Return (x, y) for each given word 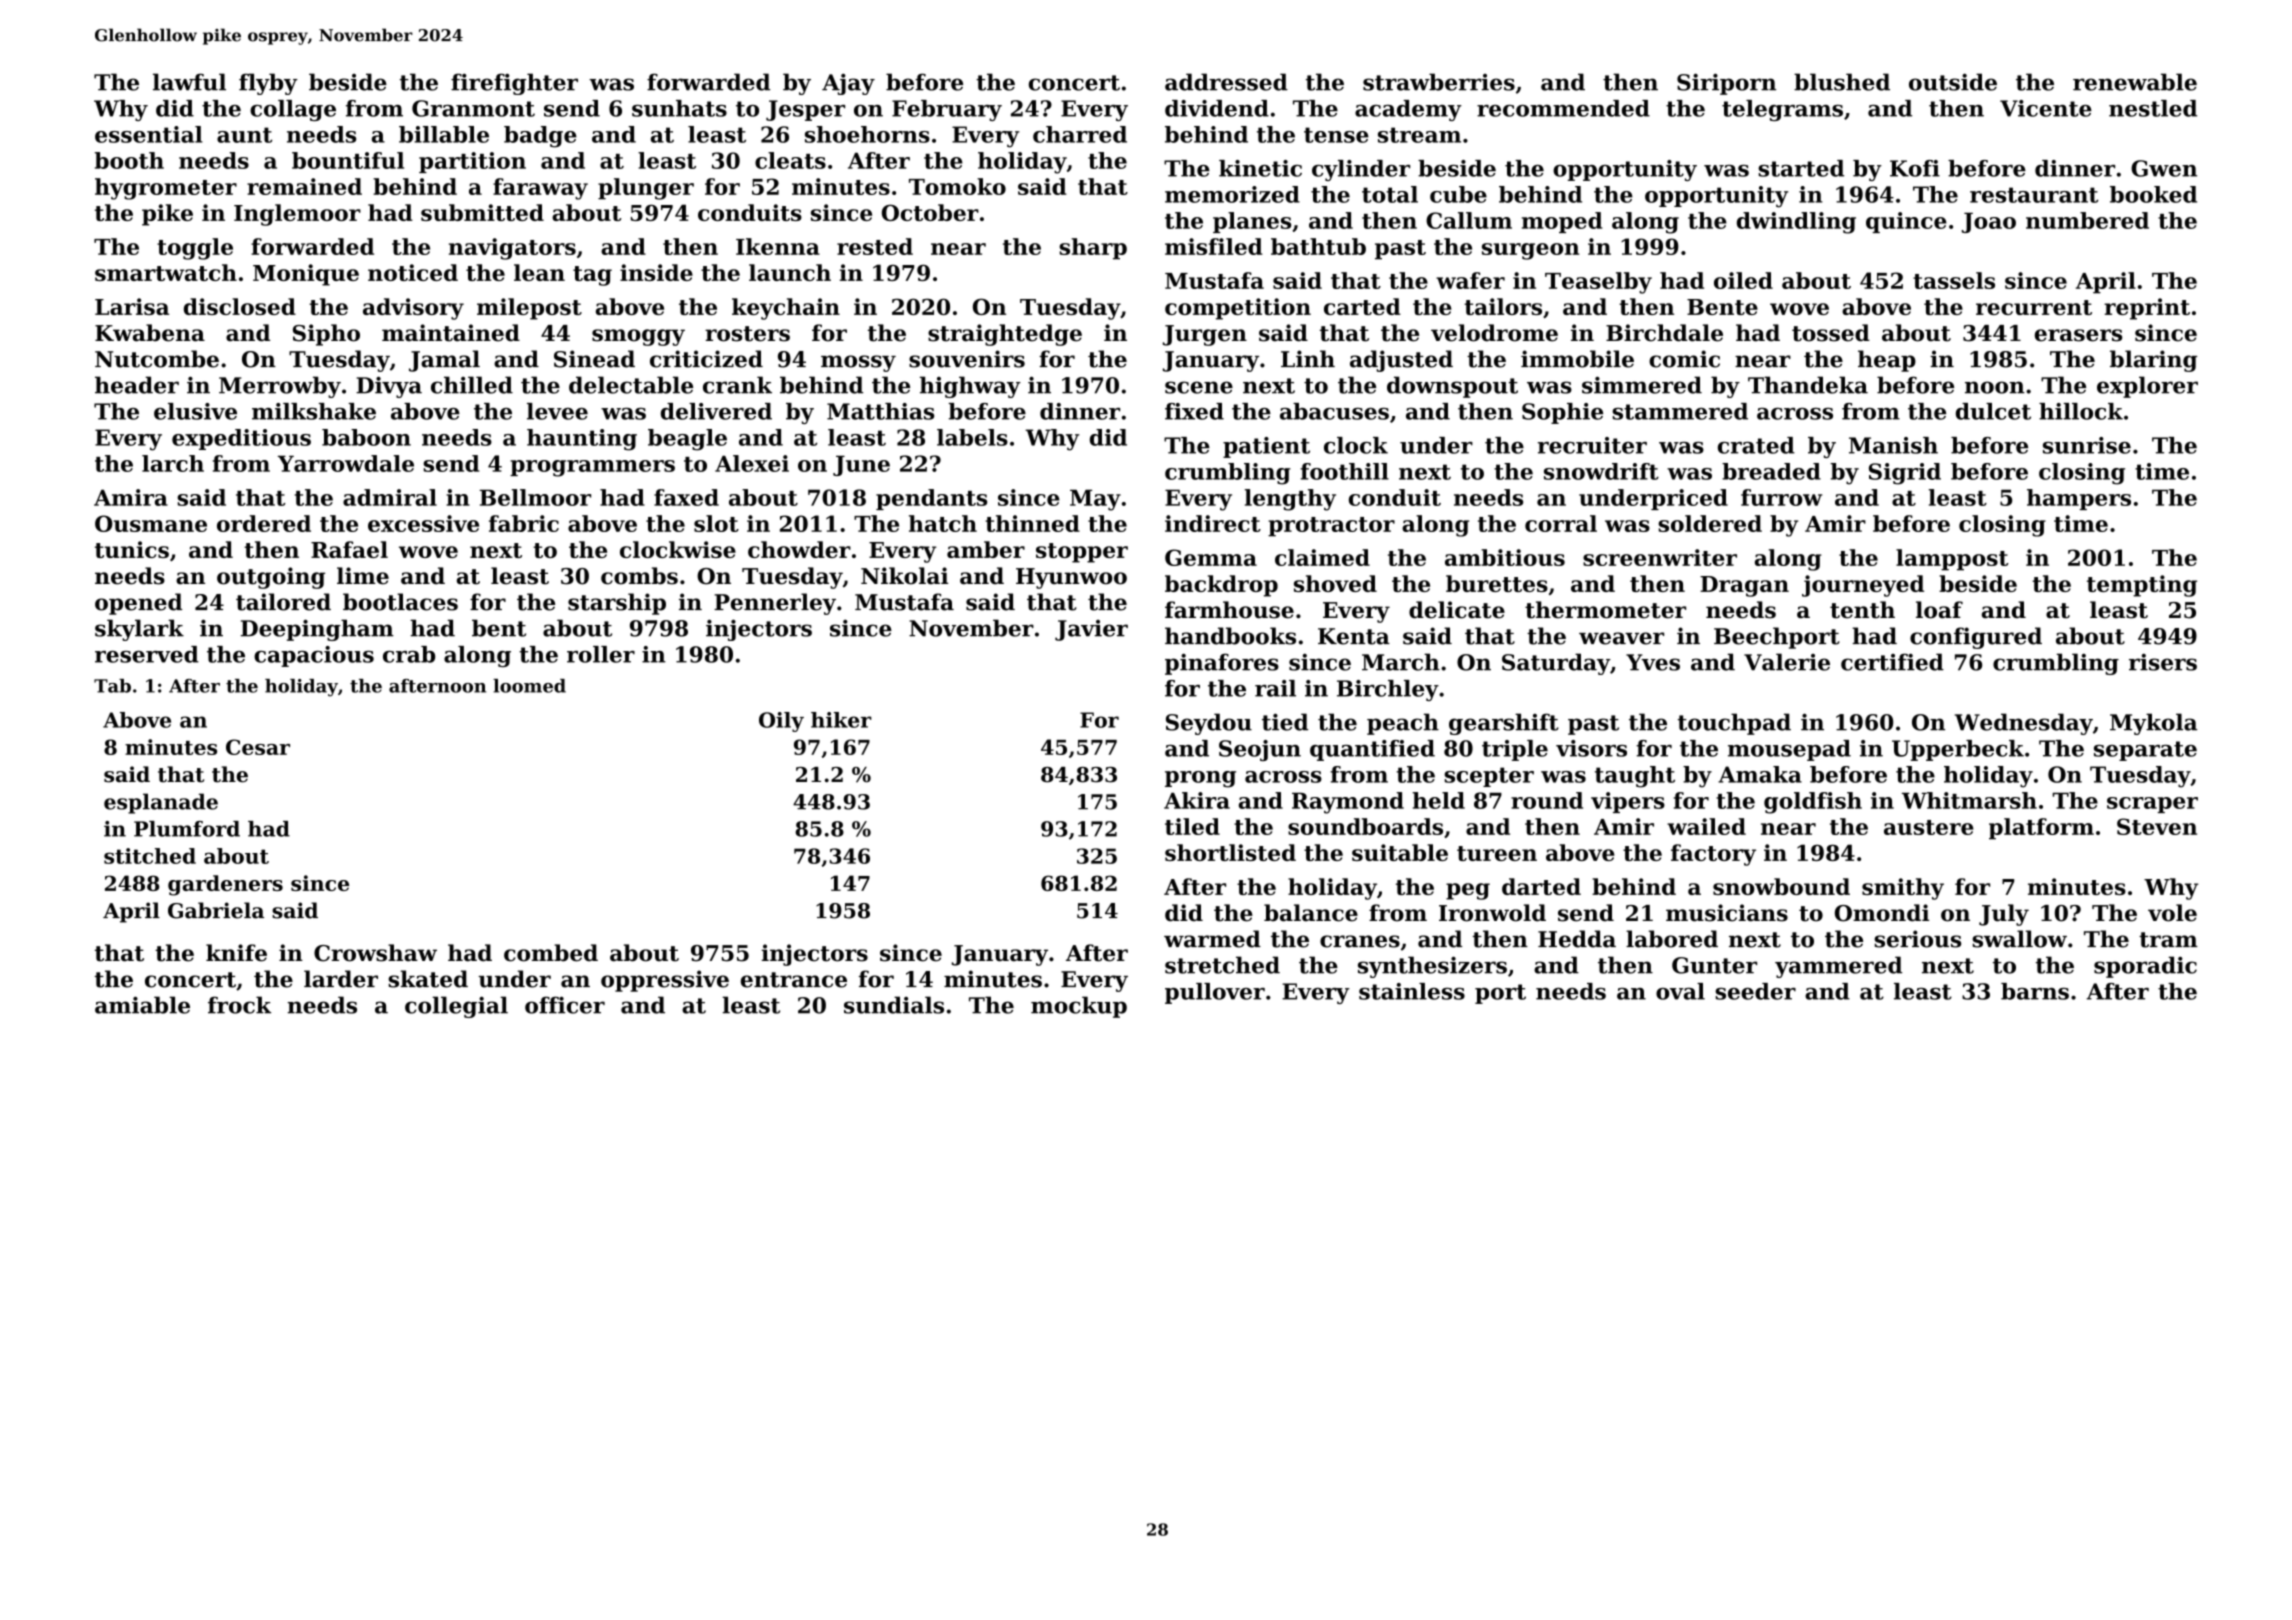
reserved (147, 654)
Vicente (2046, 108)
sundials (894, 1005)
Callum (1469, 220)
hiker (841, 720)
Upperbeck (1958, 750)
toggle (195, 249)
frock (239, 1005)
